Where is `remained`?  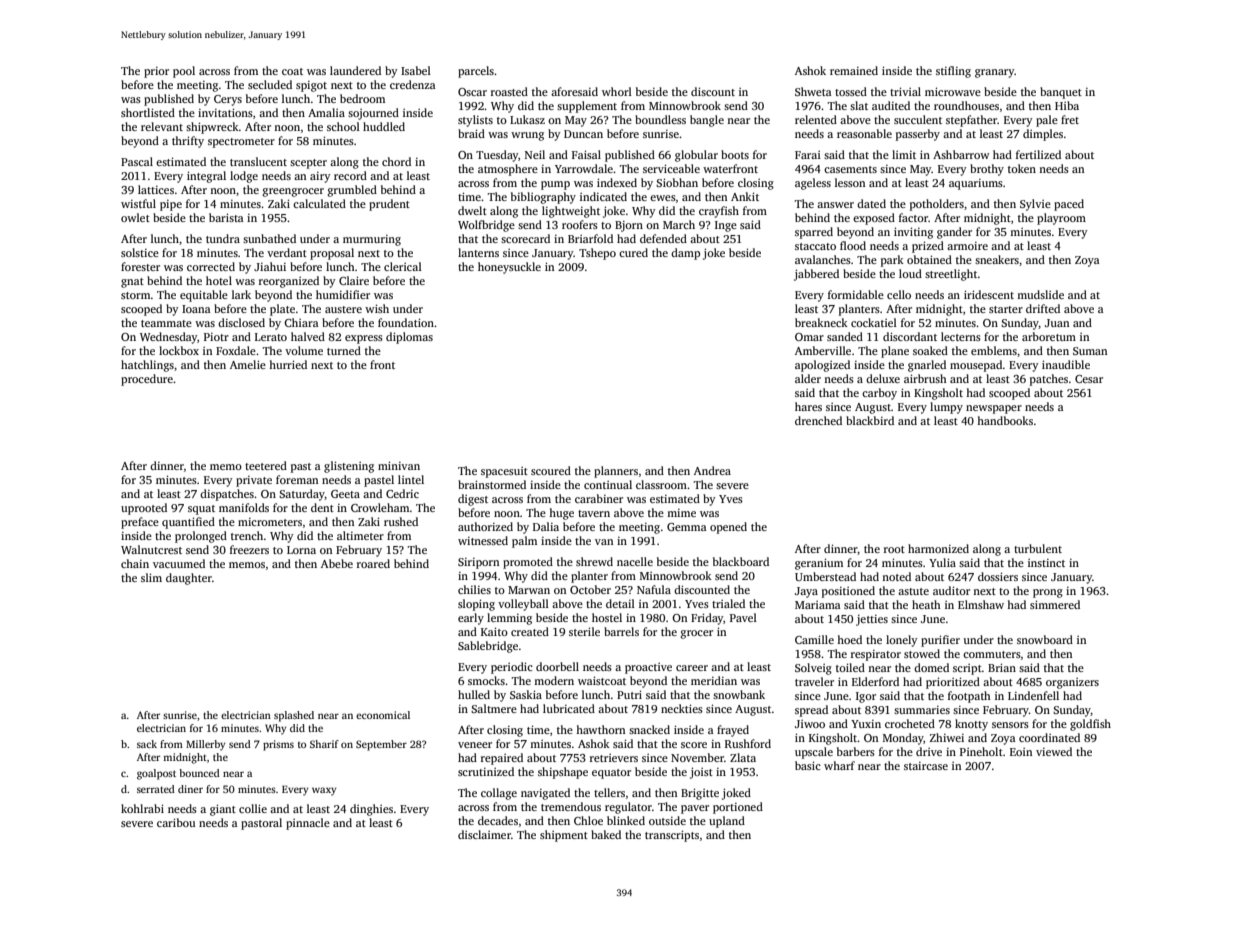
remained is located at coordinates (854, 70).
